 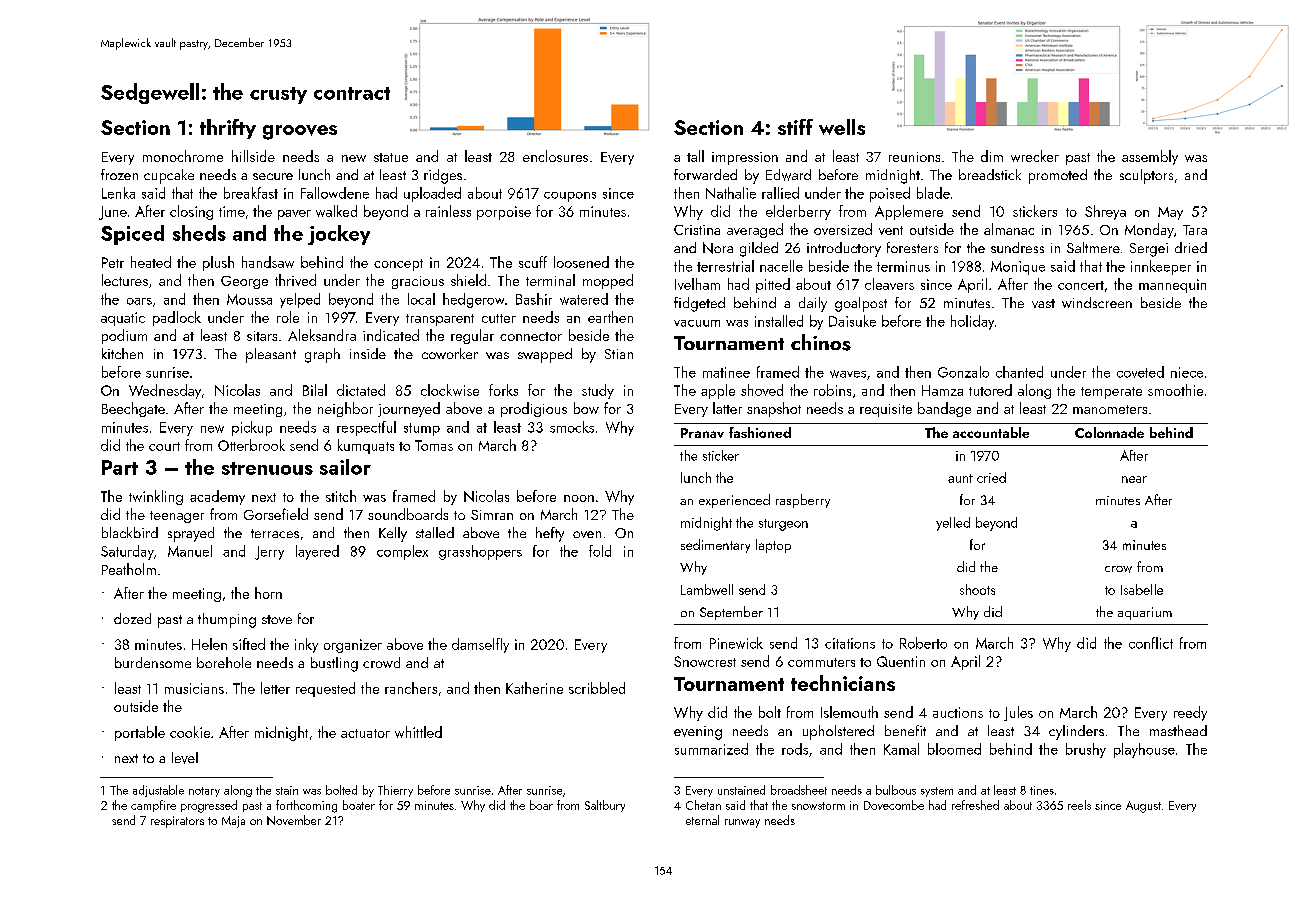 What do you see at coordinates (842, 127) in the page?
I see `wells` at bounding box center [842, 127].
